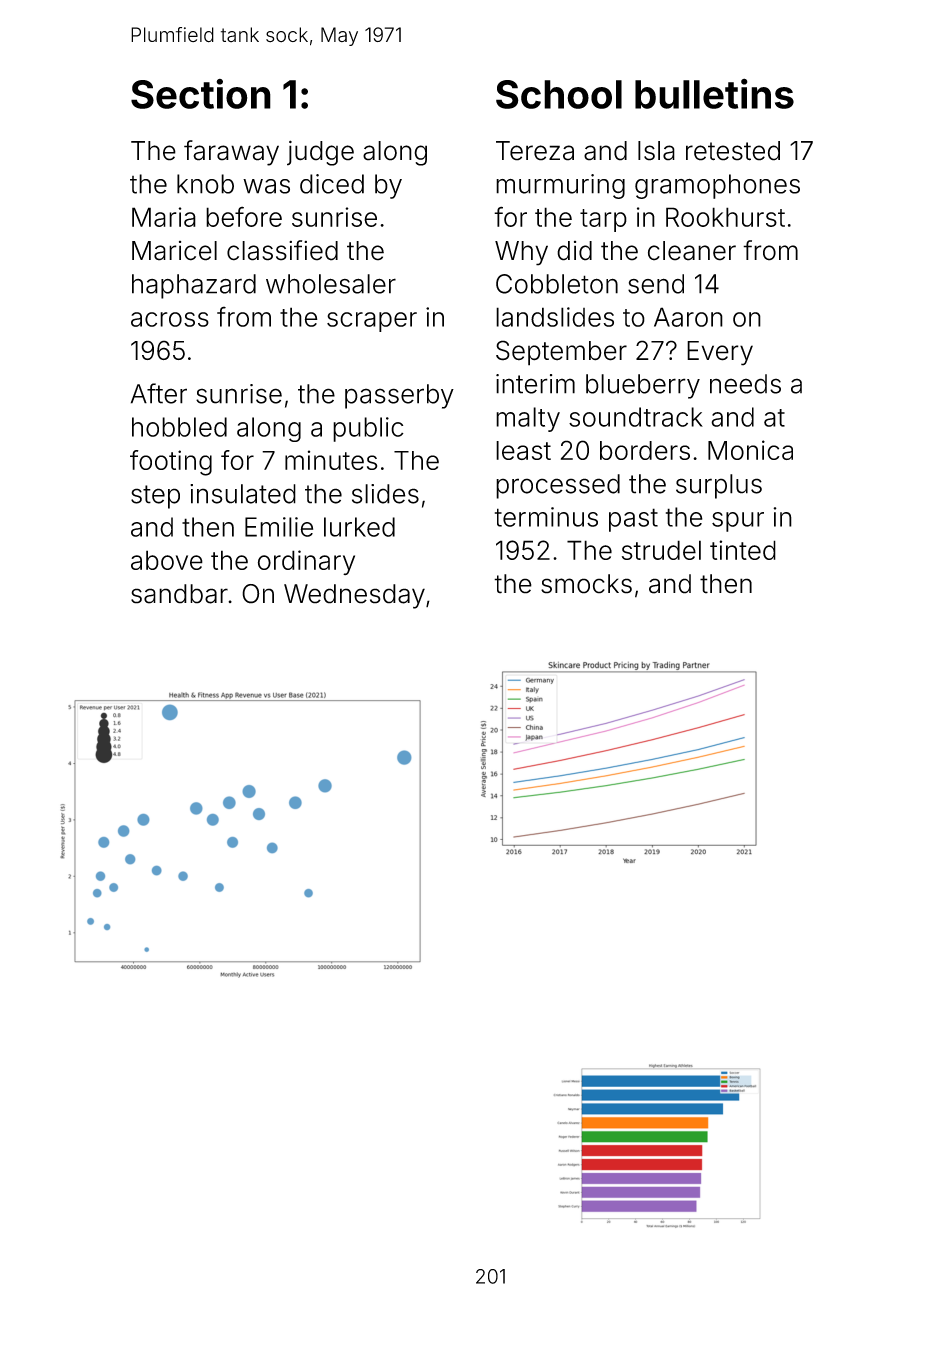 This image has width=949, height=1347. Describe the element at coordinates (243, 494) in the image. I see `insulated` at that location.
